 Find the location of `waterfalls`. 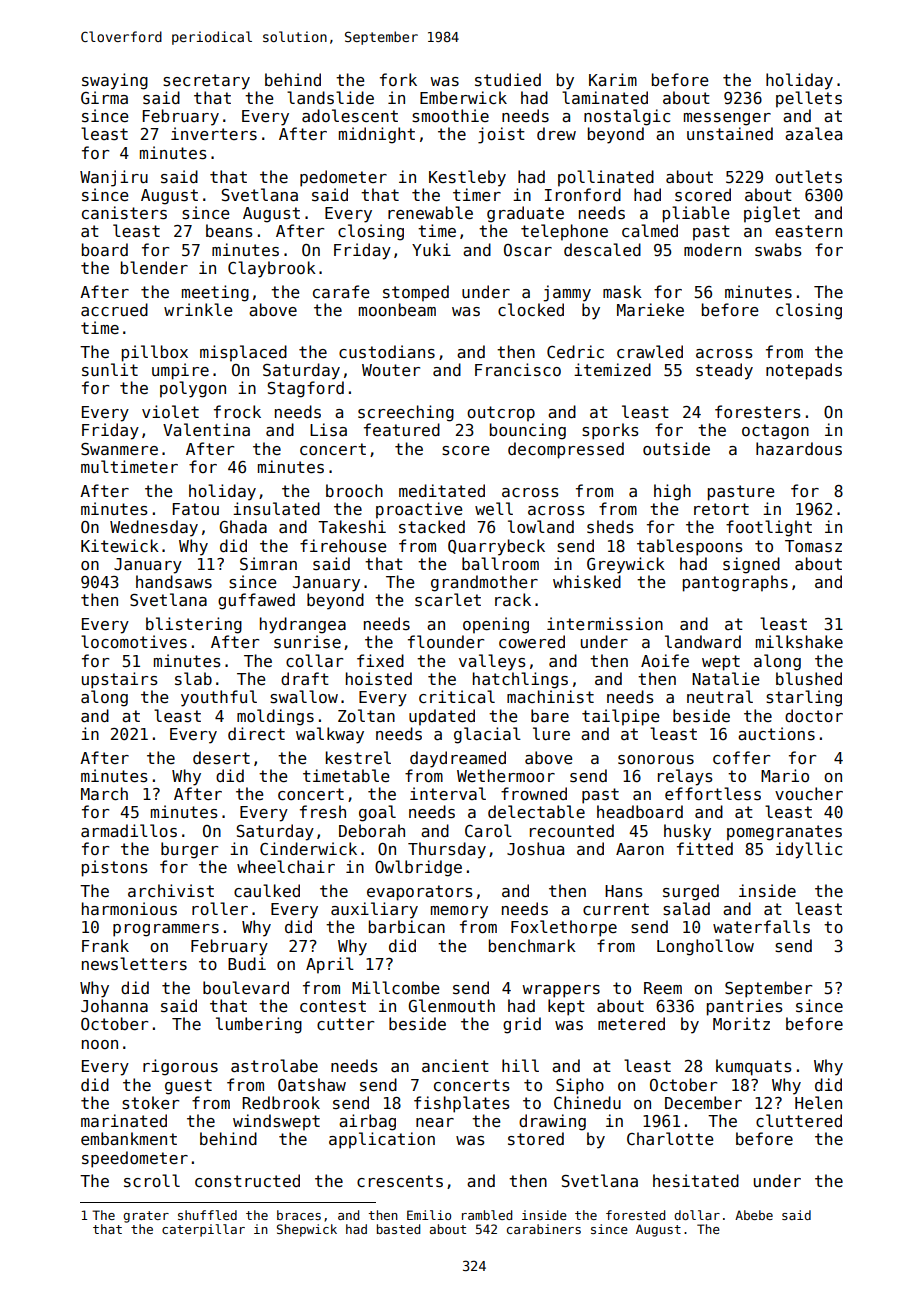

waterfalls is located at coordinates (761, 927).
